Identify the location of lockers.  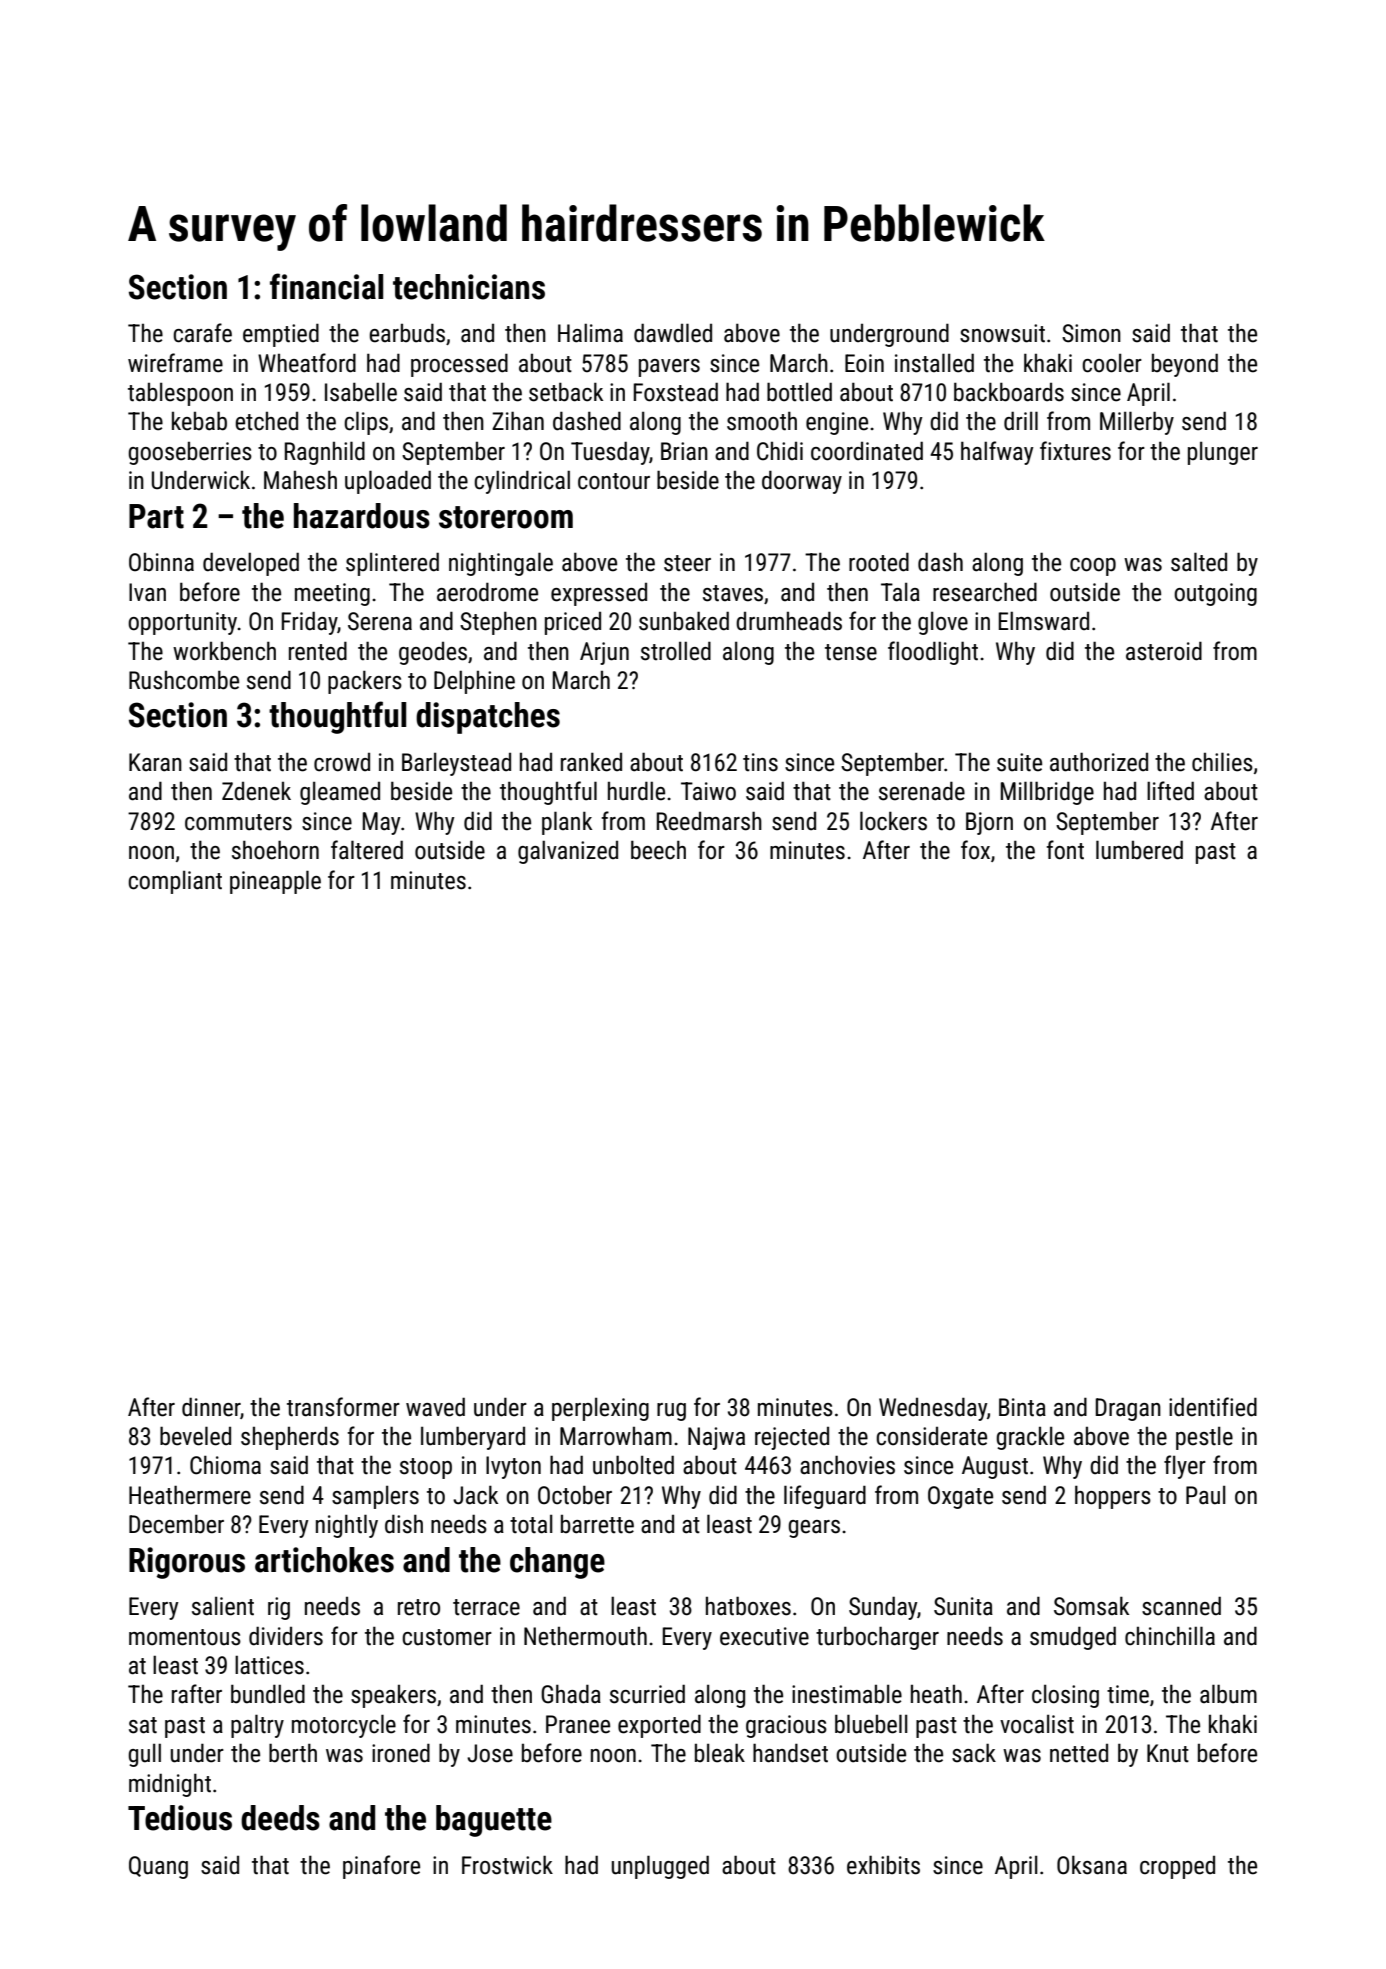
(893, 821).
